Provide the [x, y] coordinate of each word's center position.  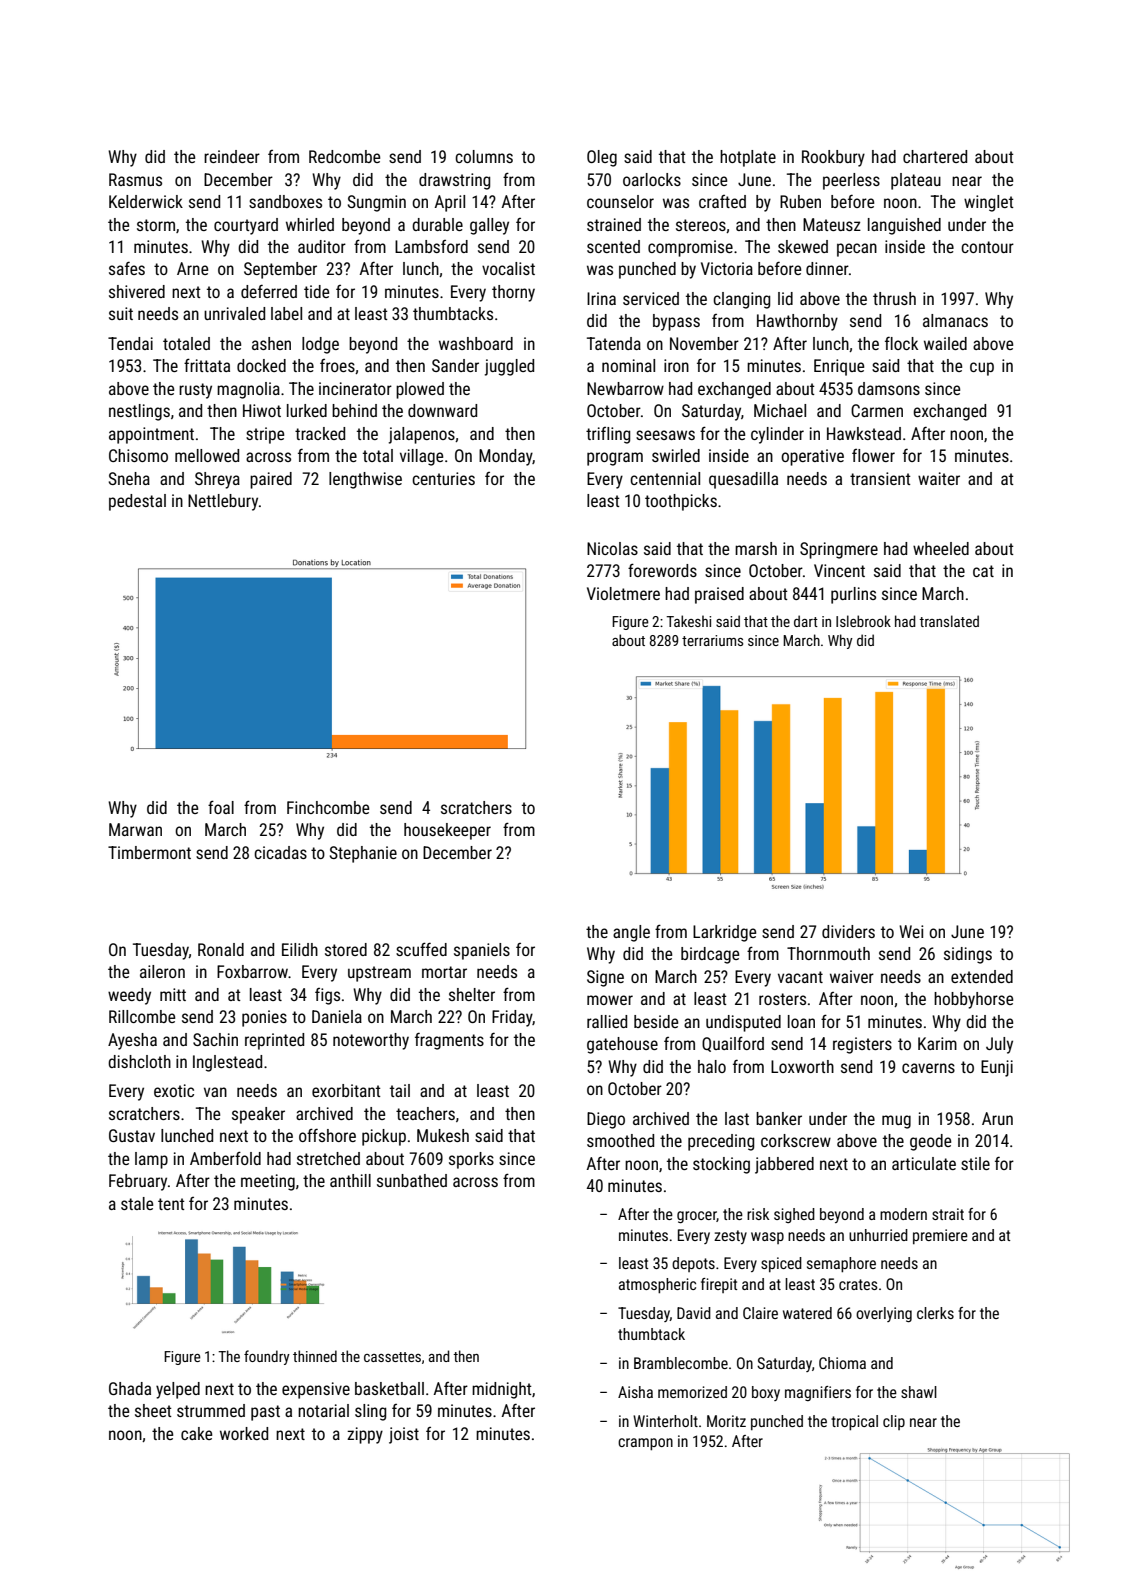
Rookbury [833, 158]
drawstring [454, 181]
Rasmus [135, 179]
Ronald [221, 949]
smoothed [620, 1140]
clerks [935, 1313]
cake [196, 1433]
